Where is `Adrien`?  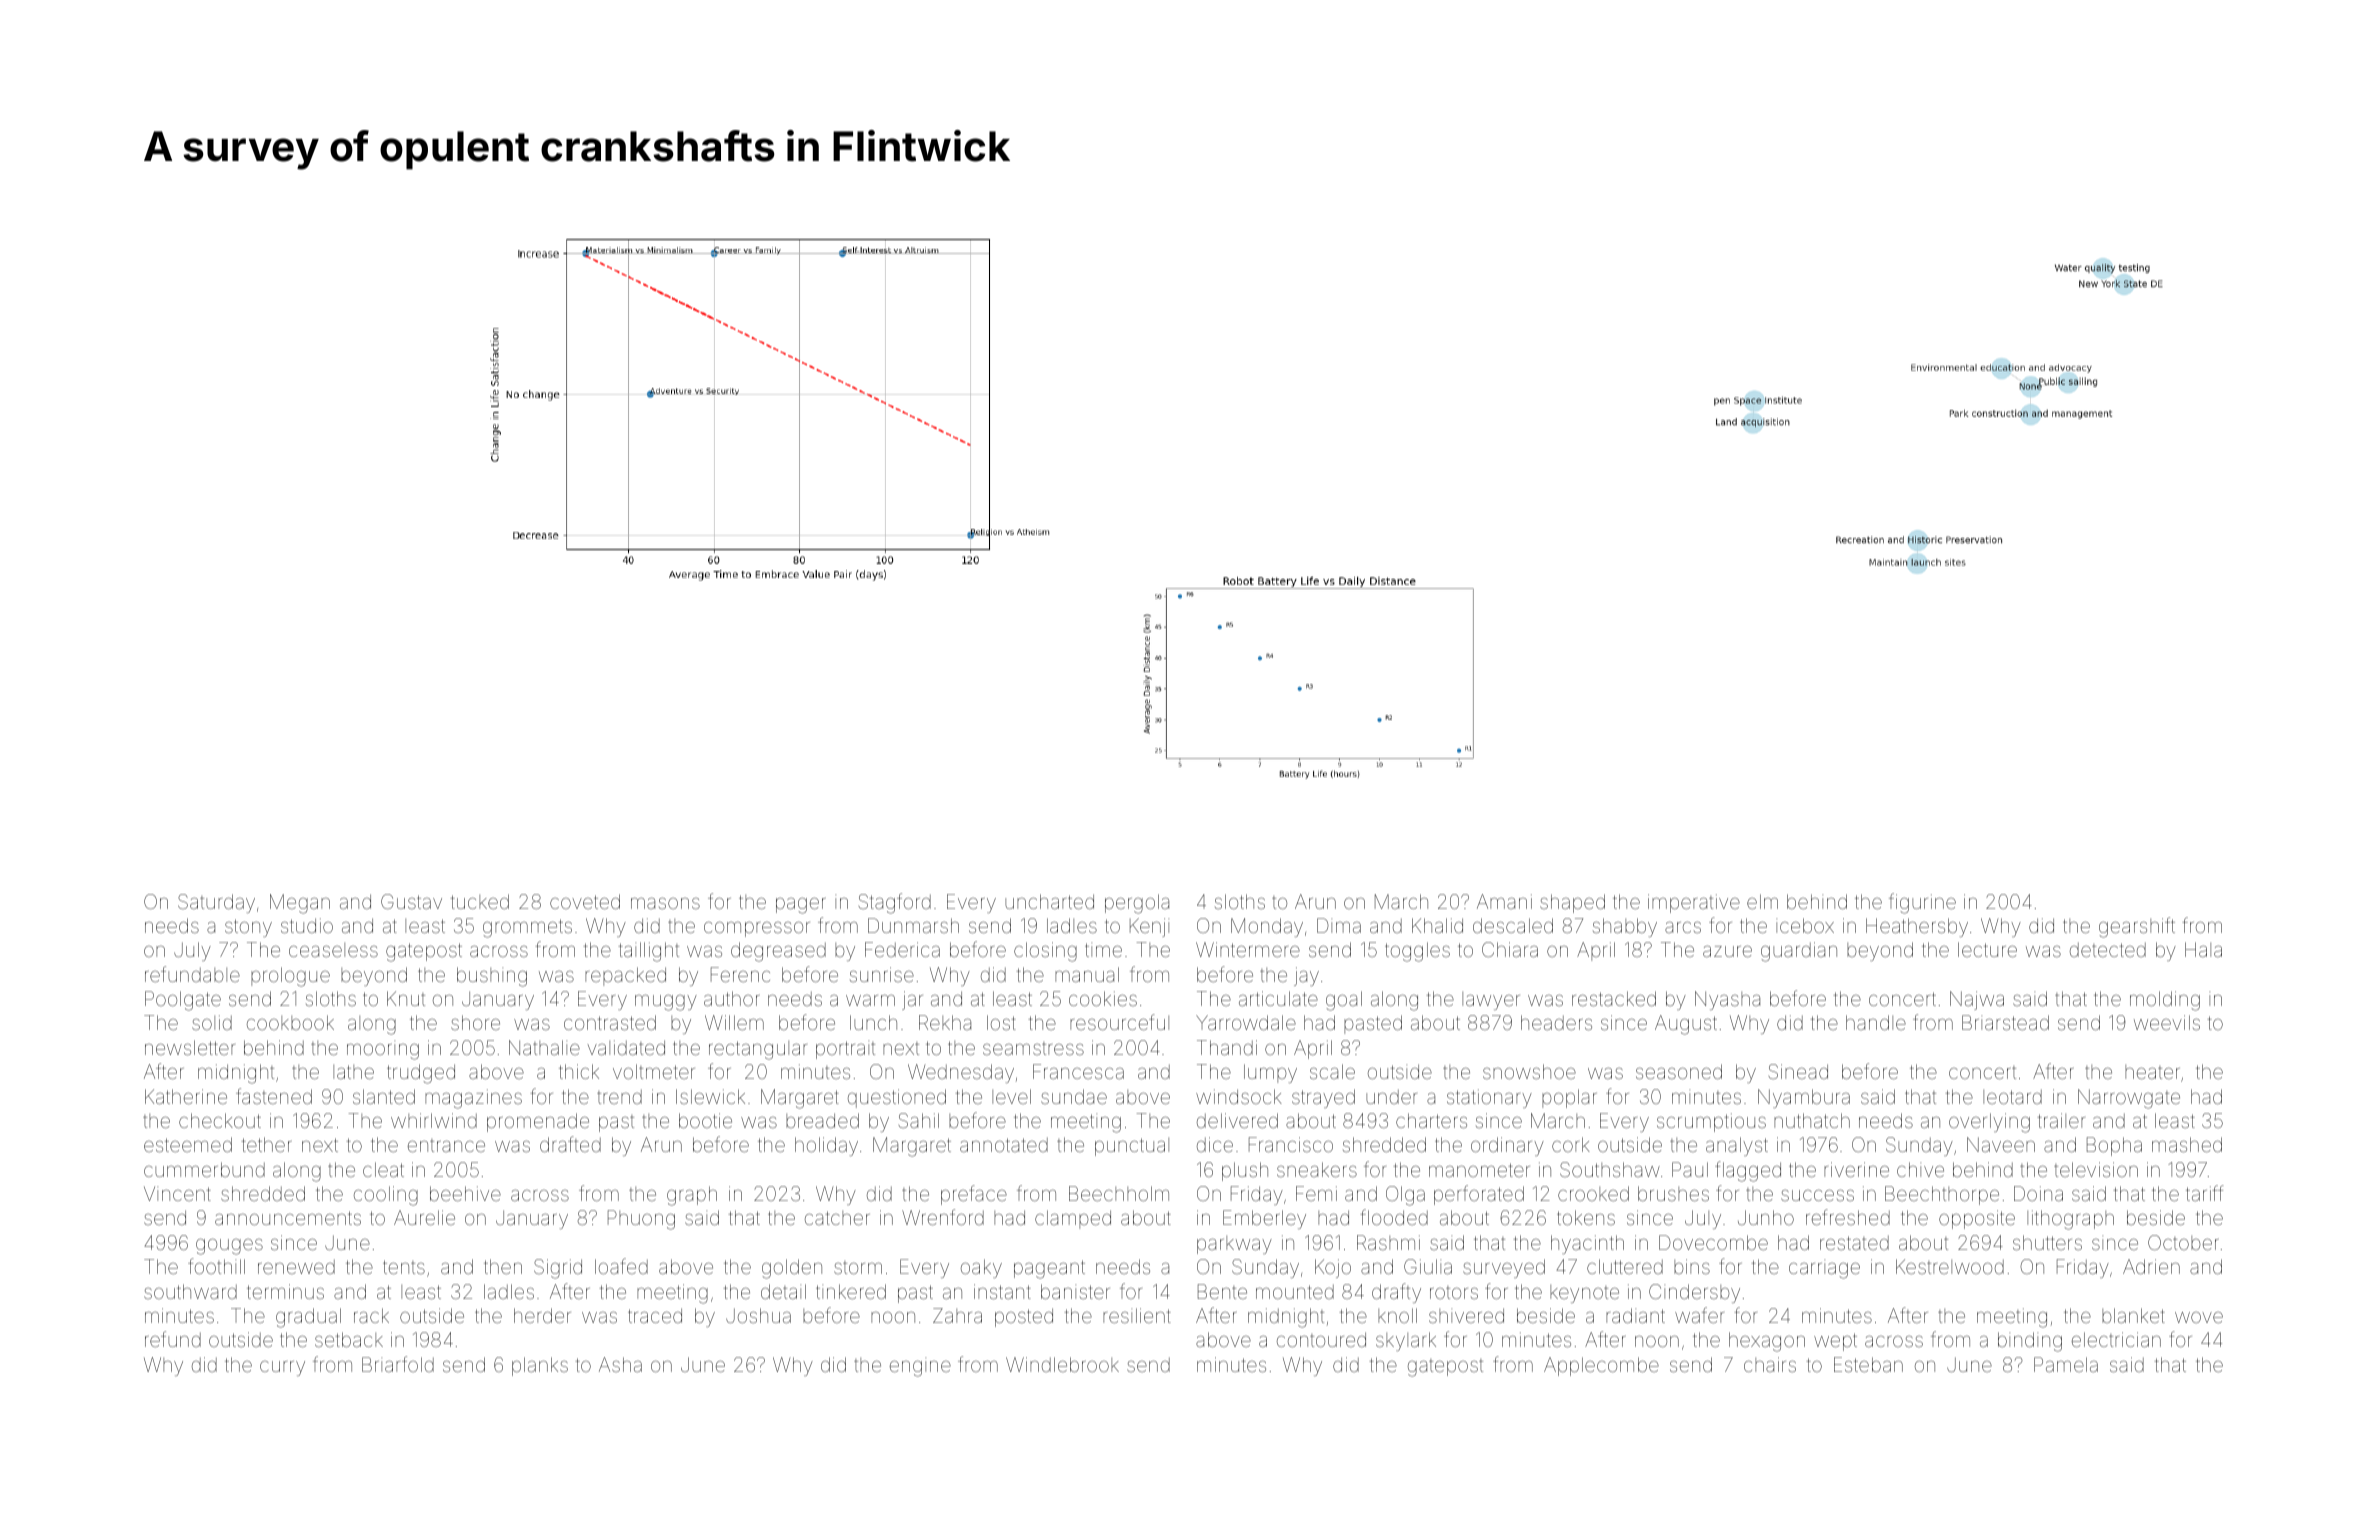
Adrien is located at coordinates (2151, 1266).
